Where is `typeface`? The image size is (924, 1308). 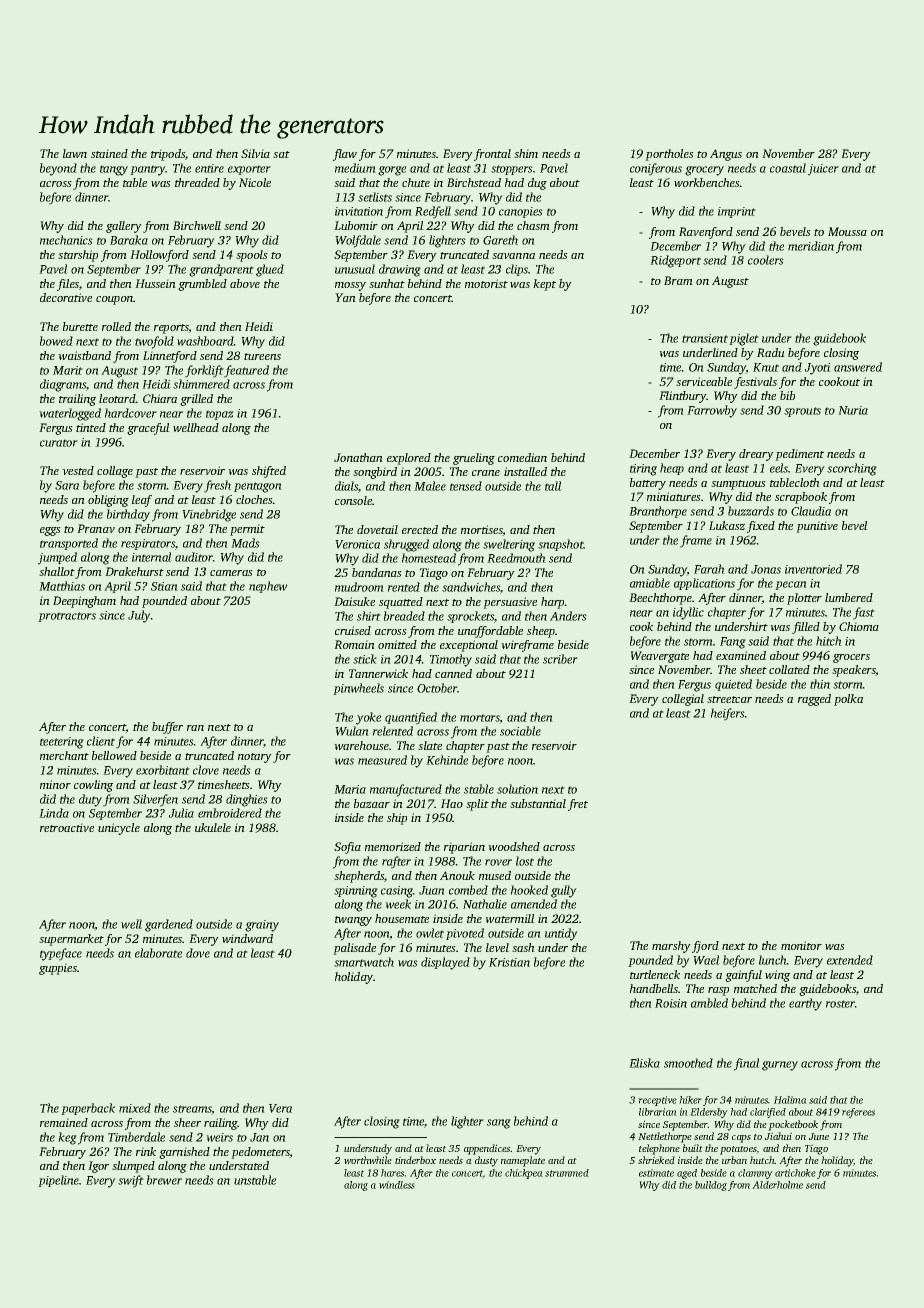 typeface is located at coordinates (61, 954).
